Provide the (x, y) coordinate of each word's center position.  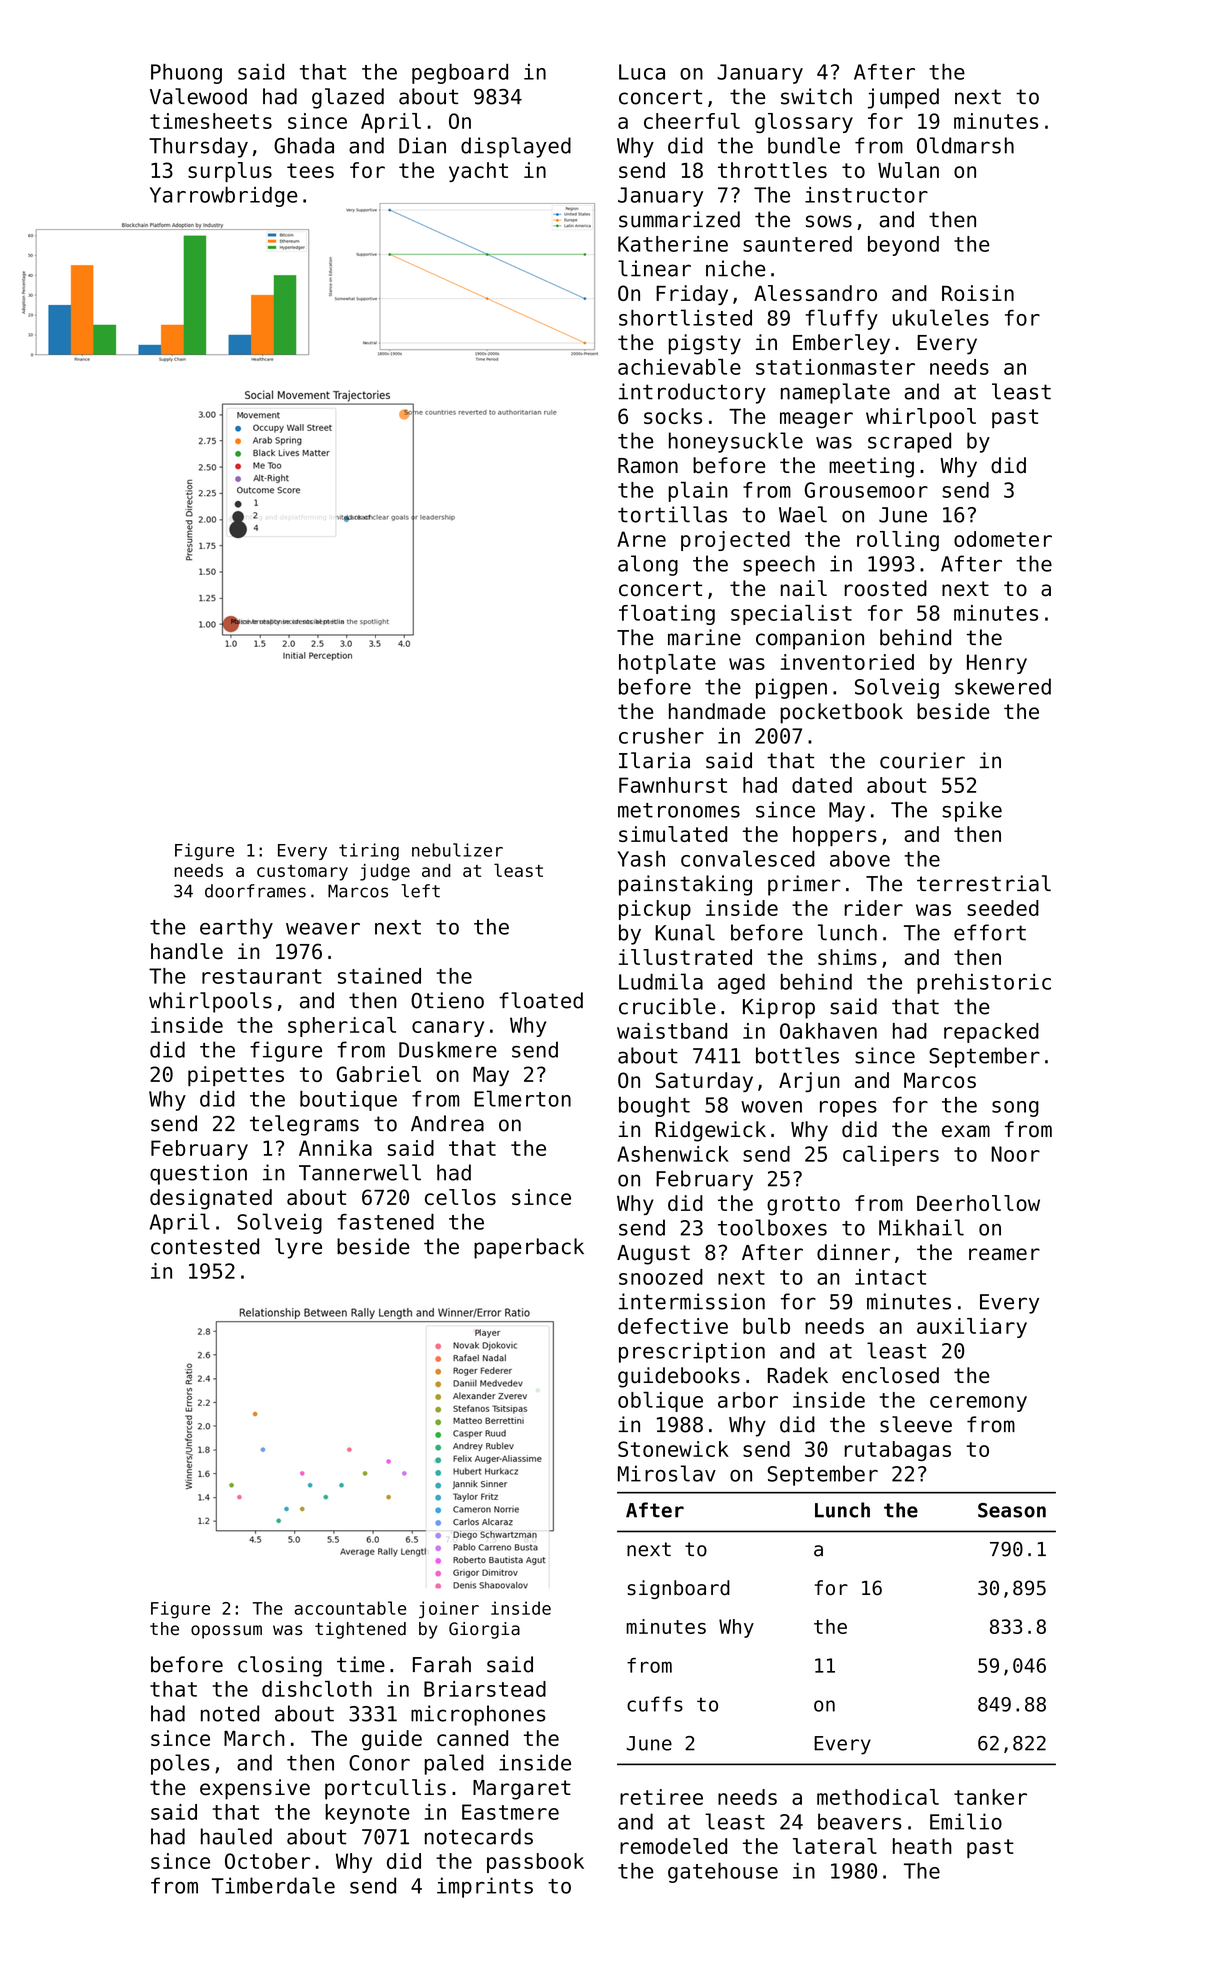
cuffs (655, 1704)
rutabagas (897, 1451)
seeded (1003, 908)
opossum (226, 1632)
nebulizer (457, 850)
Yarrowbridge (224, 196)
